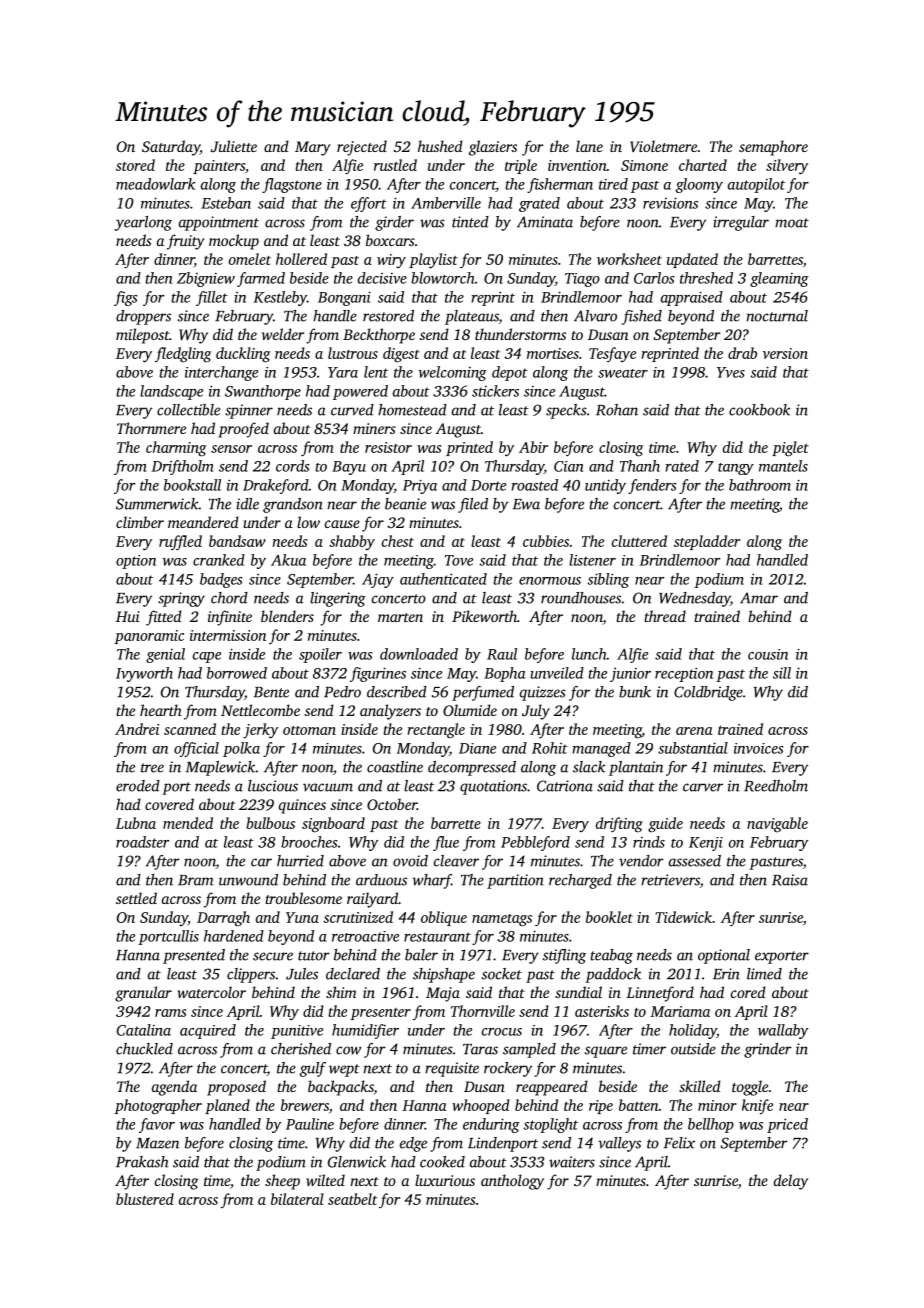 This screenshot has height=1308, width=924. I want to click on Violetmere, so click(663, 146).
